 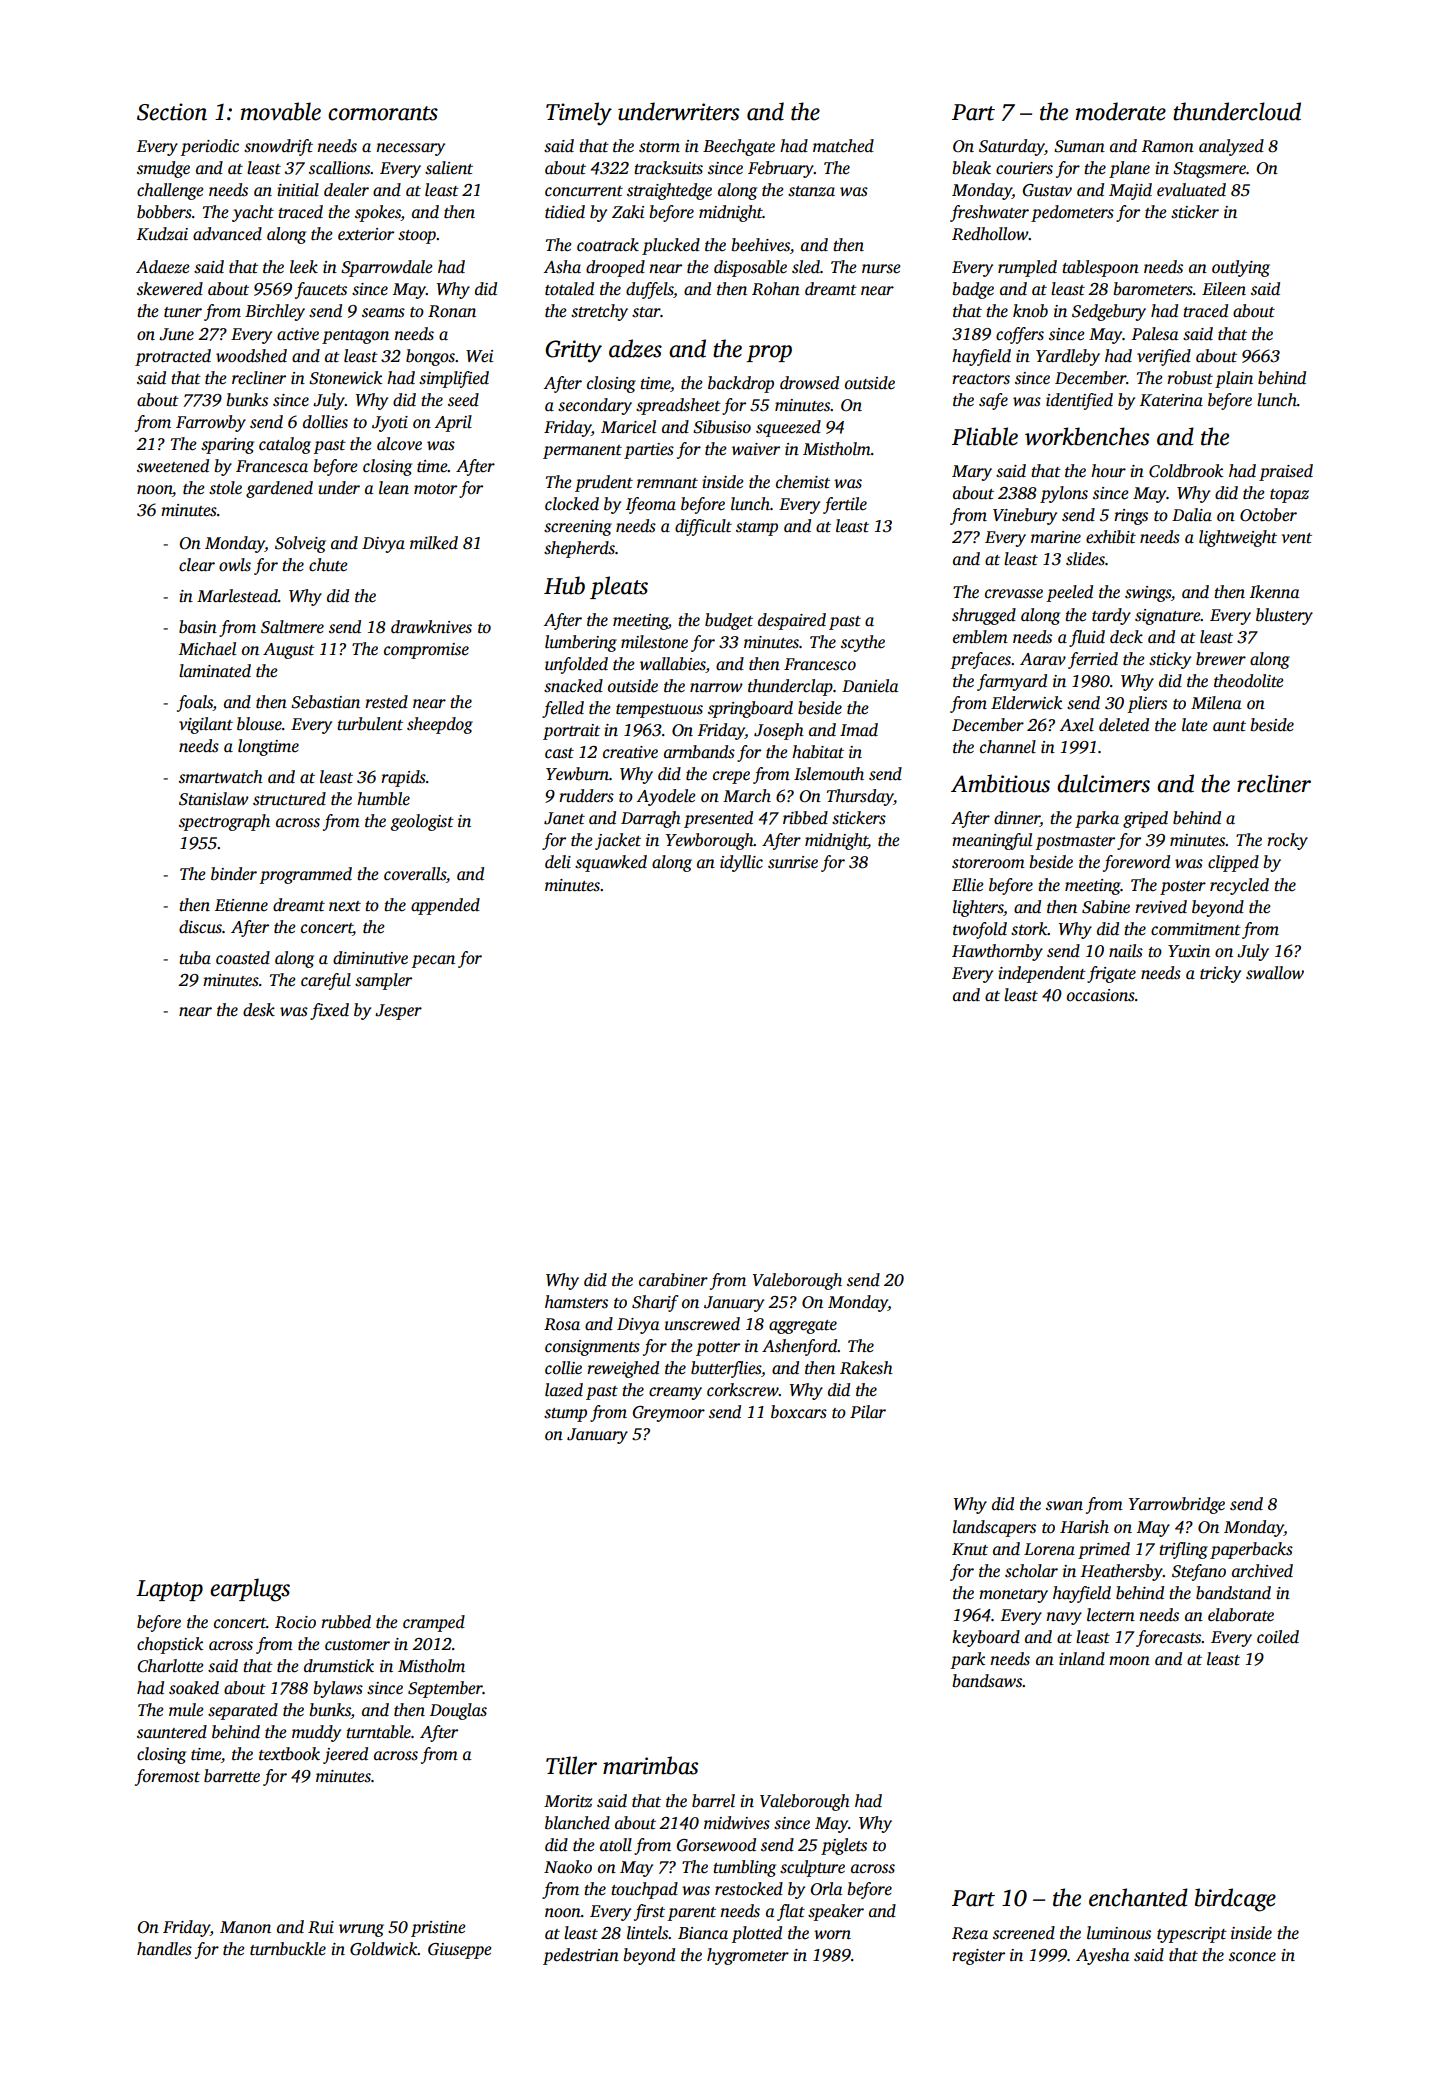 What do you see at coordinates (628, 427) in the page?
I see `Maricel` at bounding box center [628, 427].
